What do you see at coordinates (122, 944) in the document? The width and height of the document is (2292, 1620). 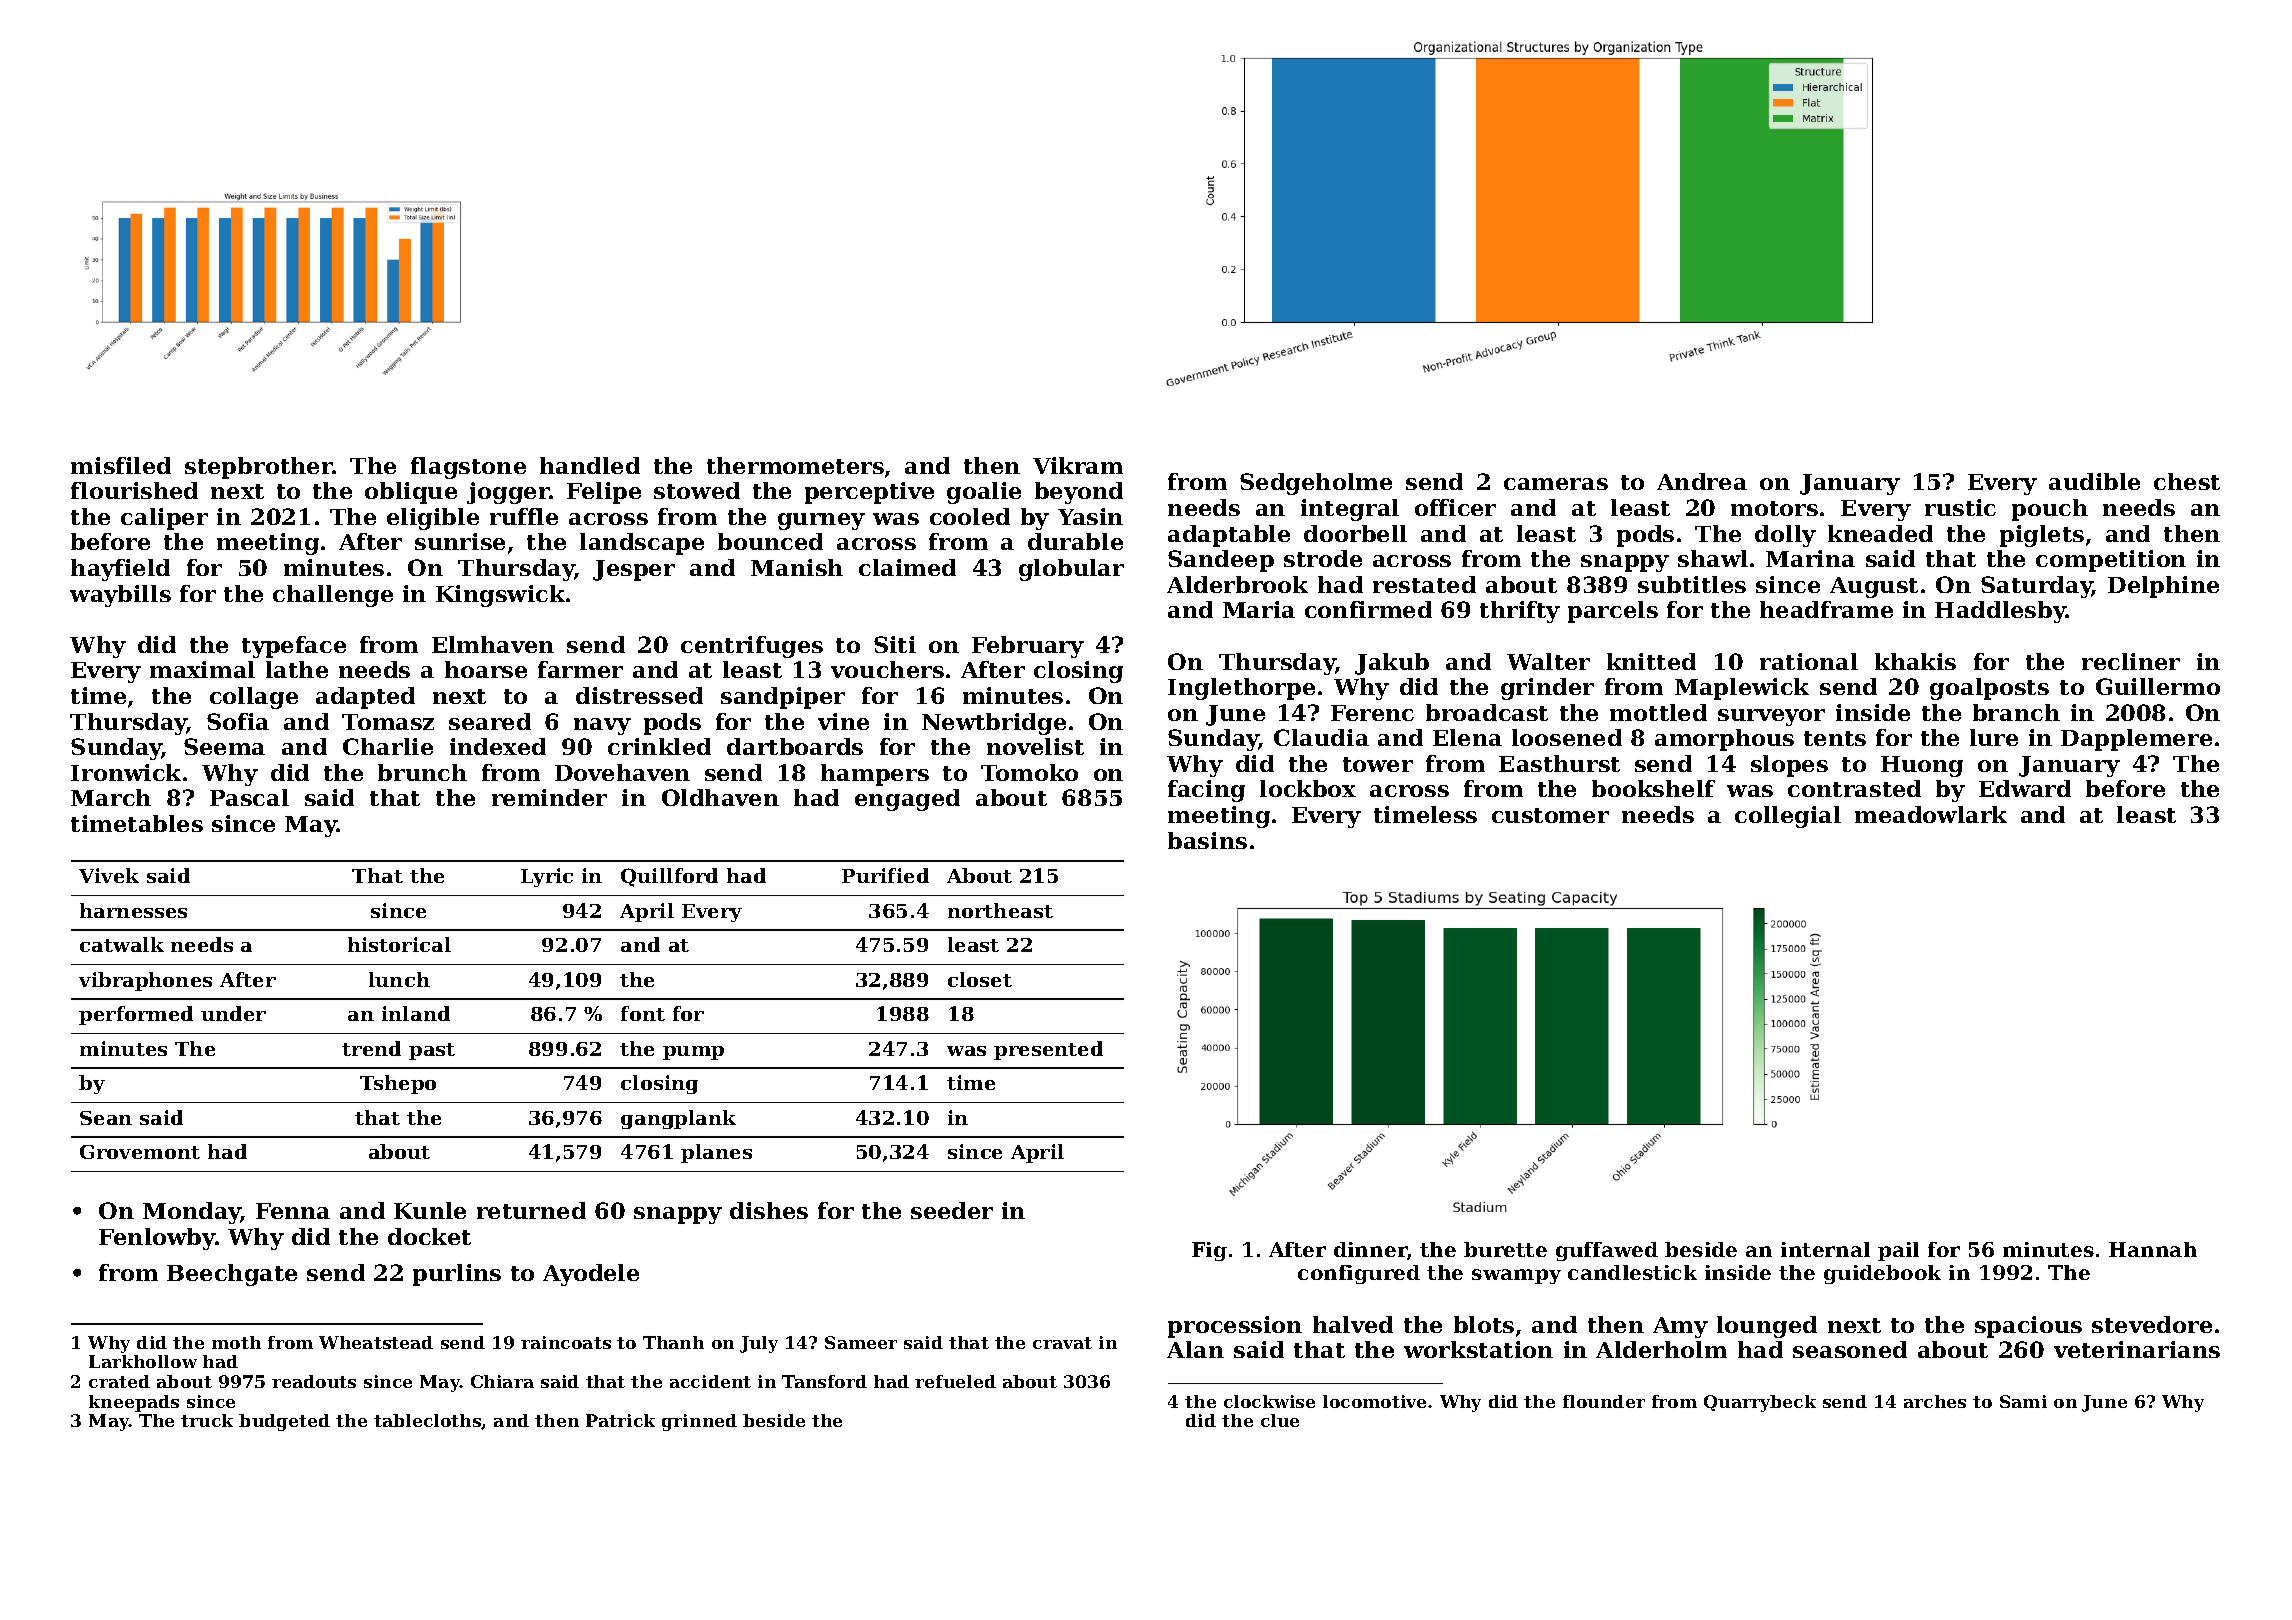 I see `catwalk` at bounding box center [122, 944].
